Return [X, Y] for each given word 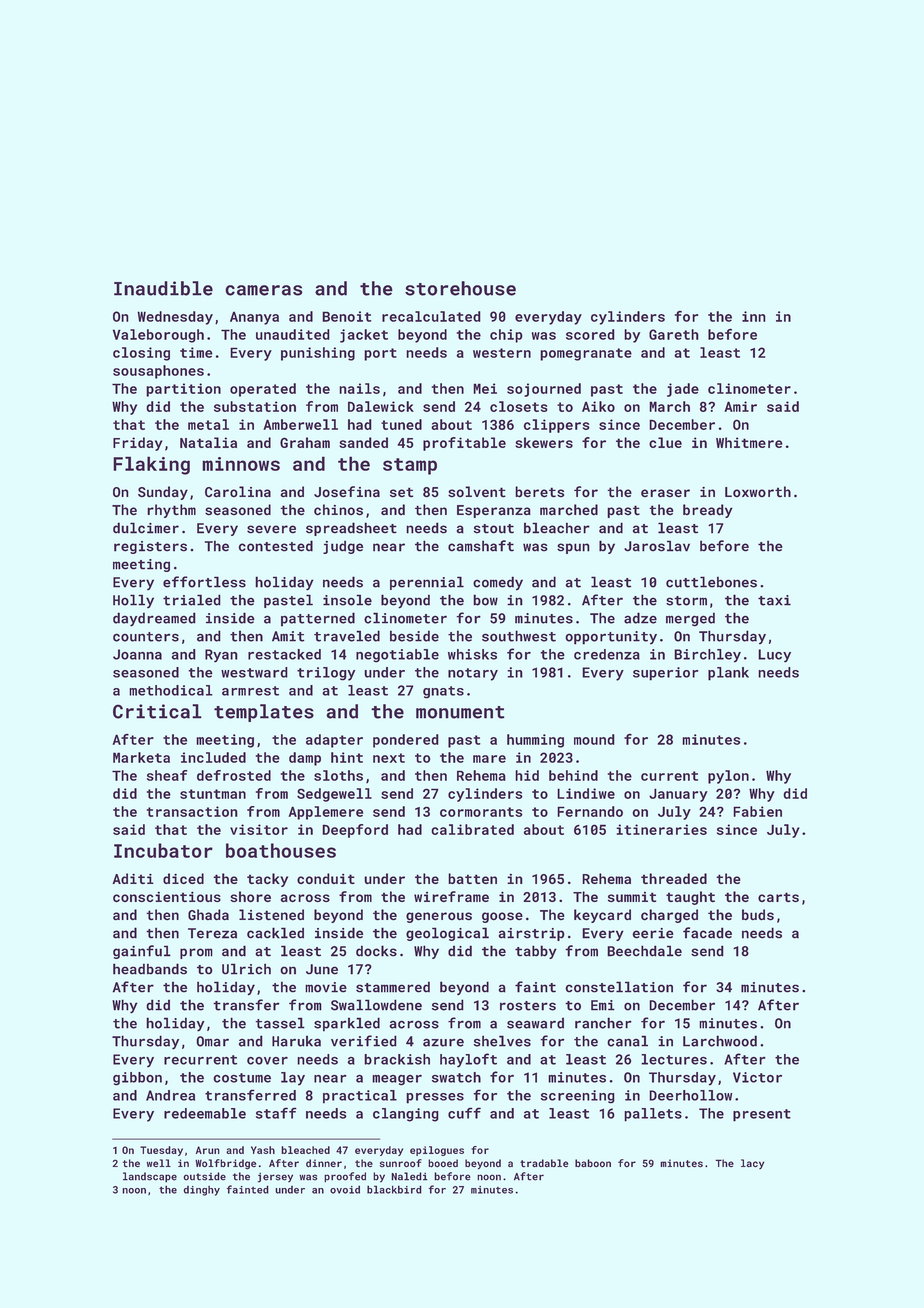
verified [364, 1041]
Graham [305, 442]
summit [632, 897]
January [678, 795]
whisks [472, 654]
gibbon [137, 1079]
